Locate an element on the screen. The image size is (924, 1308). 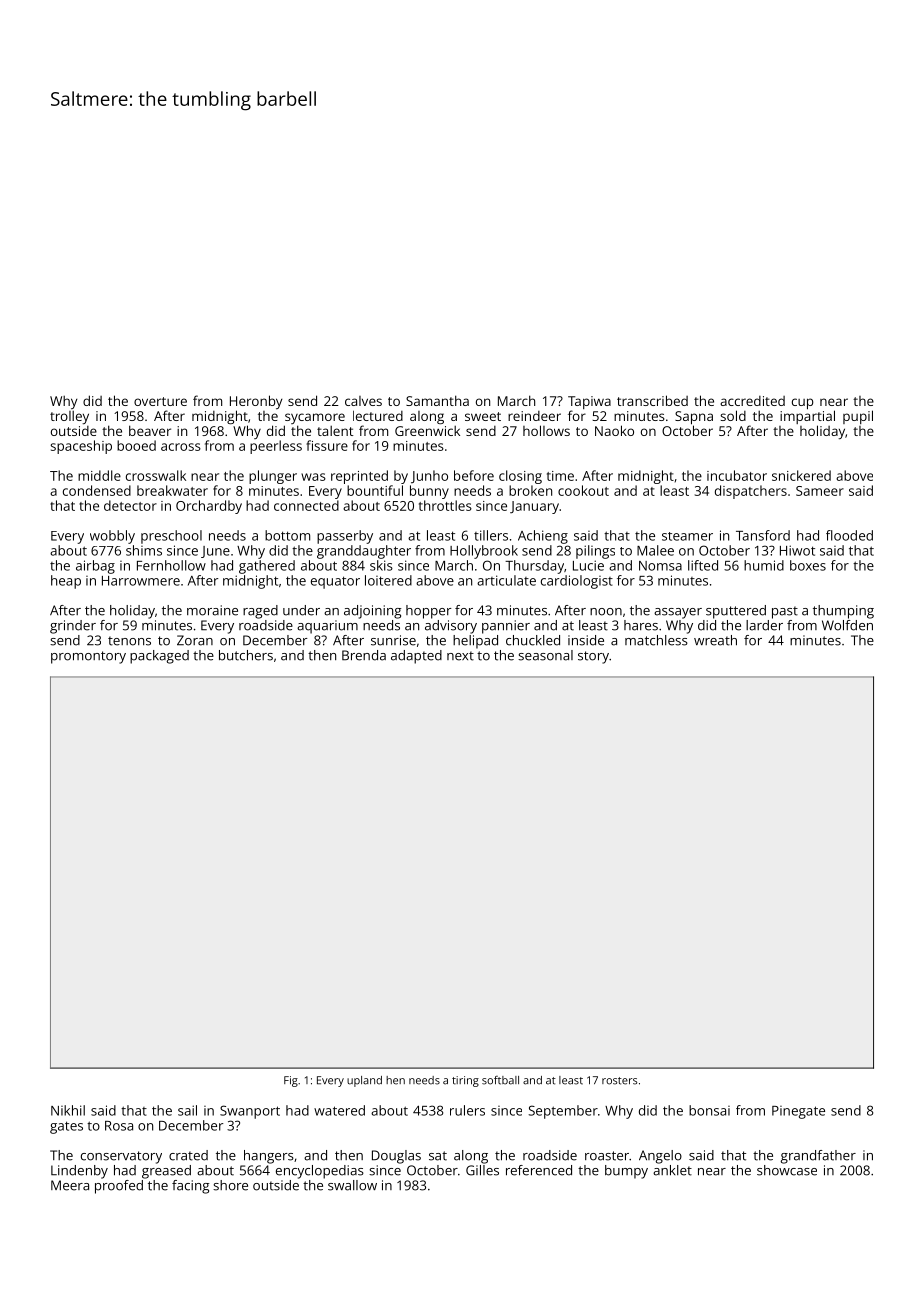
chuckled is located at coordinates (533, 640).
